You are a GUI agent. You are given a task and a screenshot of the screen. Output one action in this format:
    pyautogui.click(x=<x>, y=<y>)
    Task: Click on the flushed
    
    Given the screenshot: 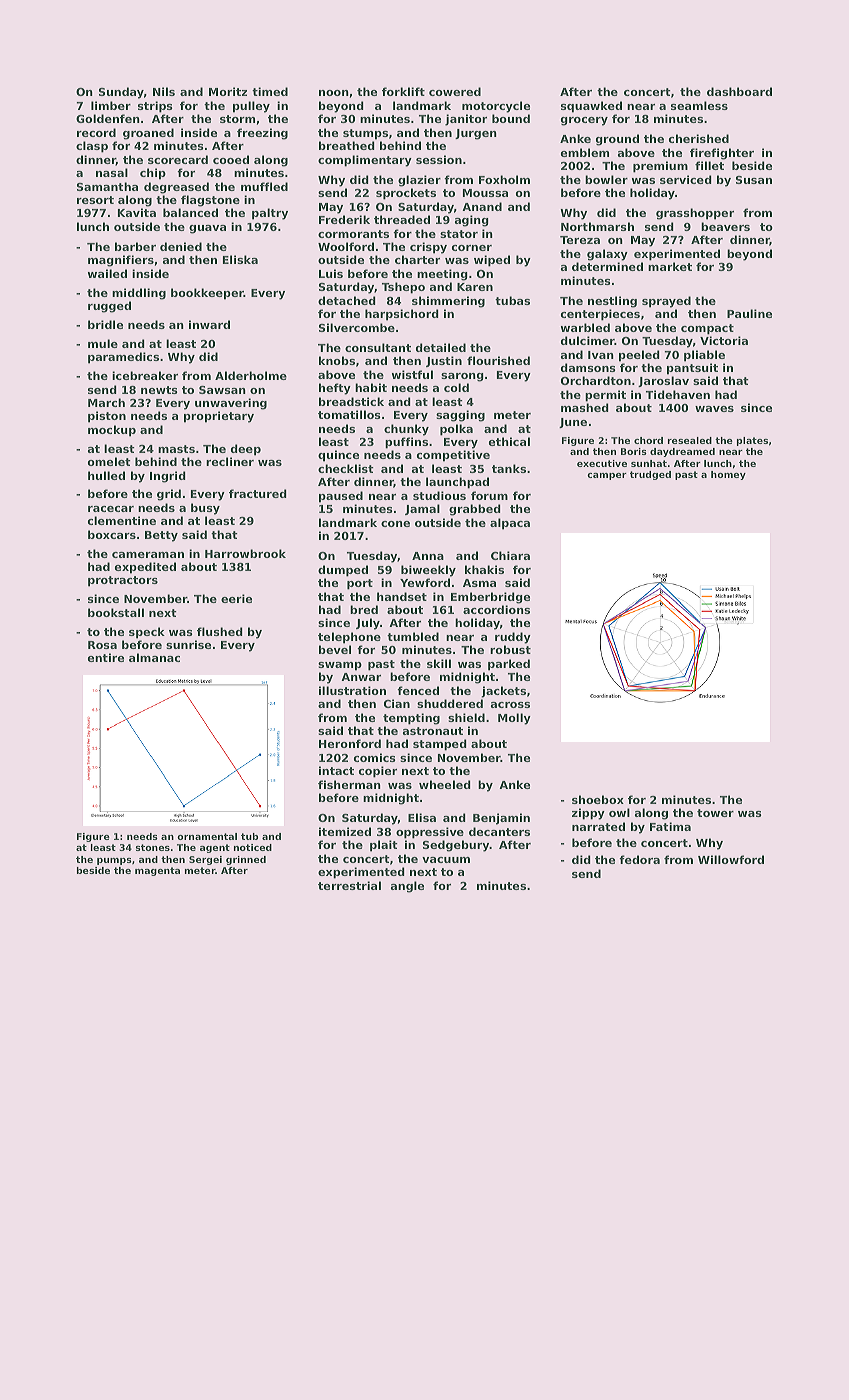 What is the action you would take?
    pyautogui.click(x=220, y=631)
